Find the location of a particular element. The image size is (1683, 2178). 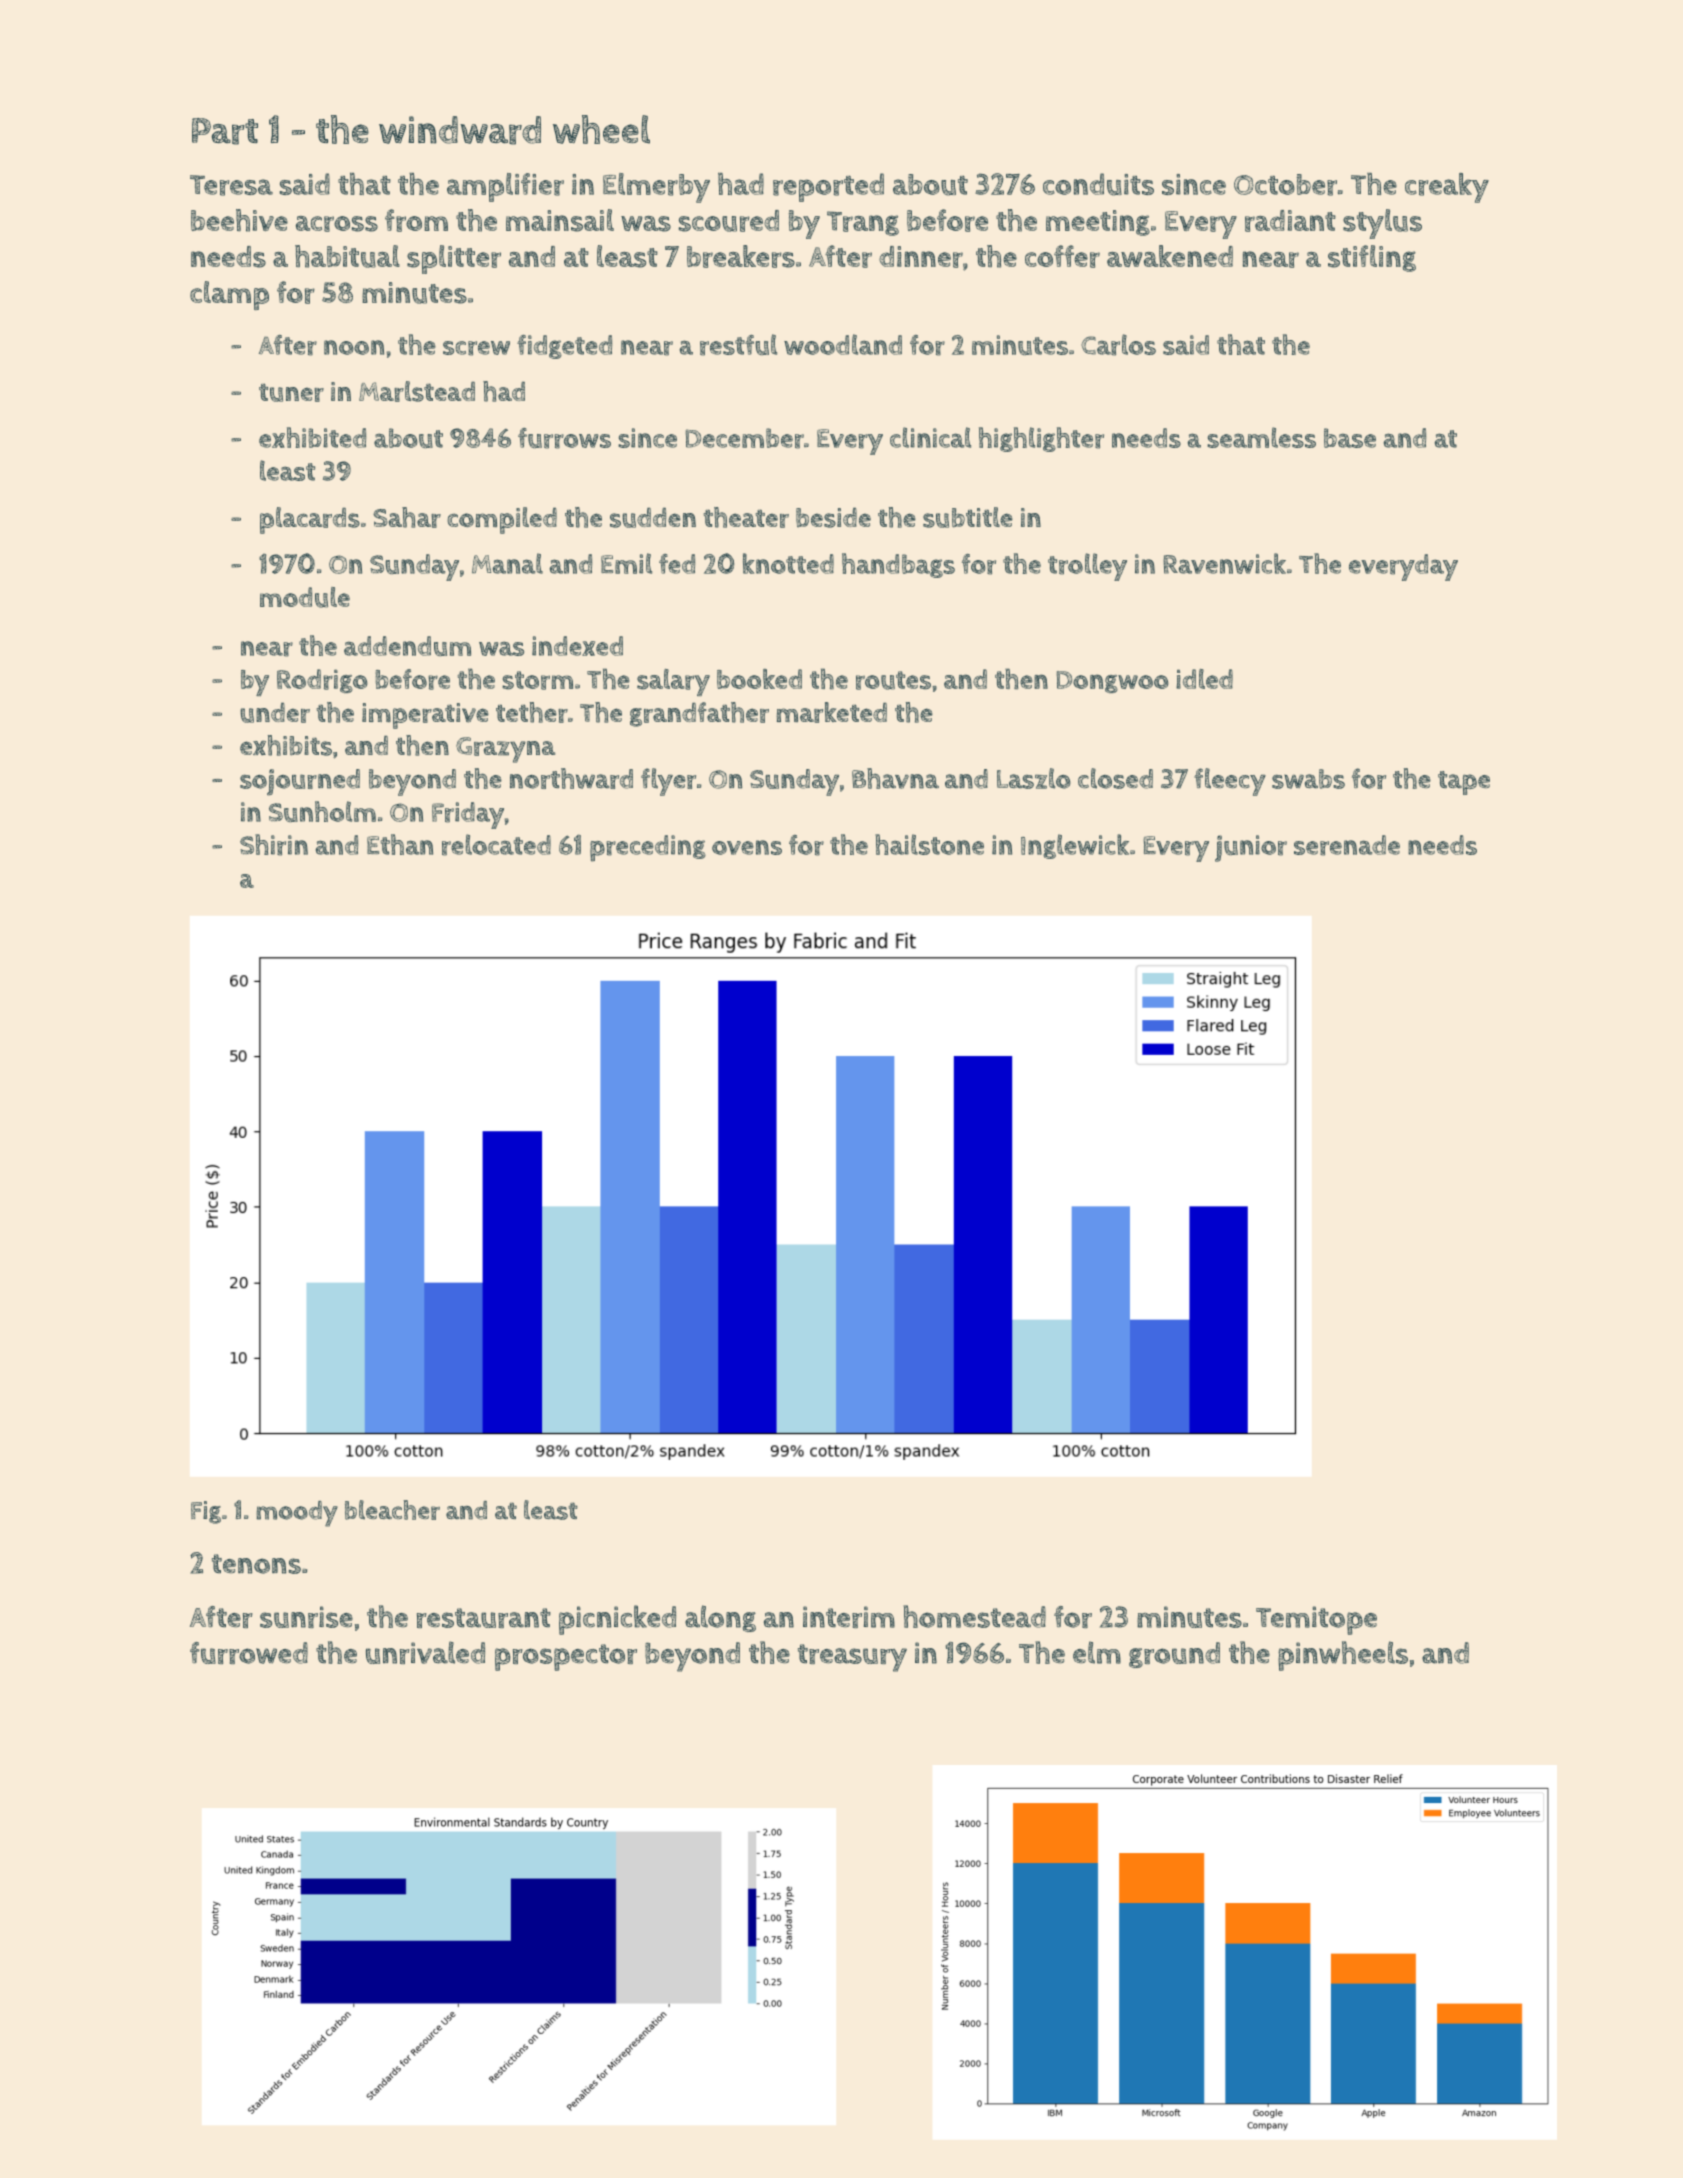

hailstone is located at coordinates (929, 844).
